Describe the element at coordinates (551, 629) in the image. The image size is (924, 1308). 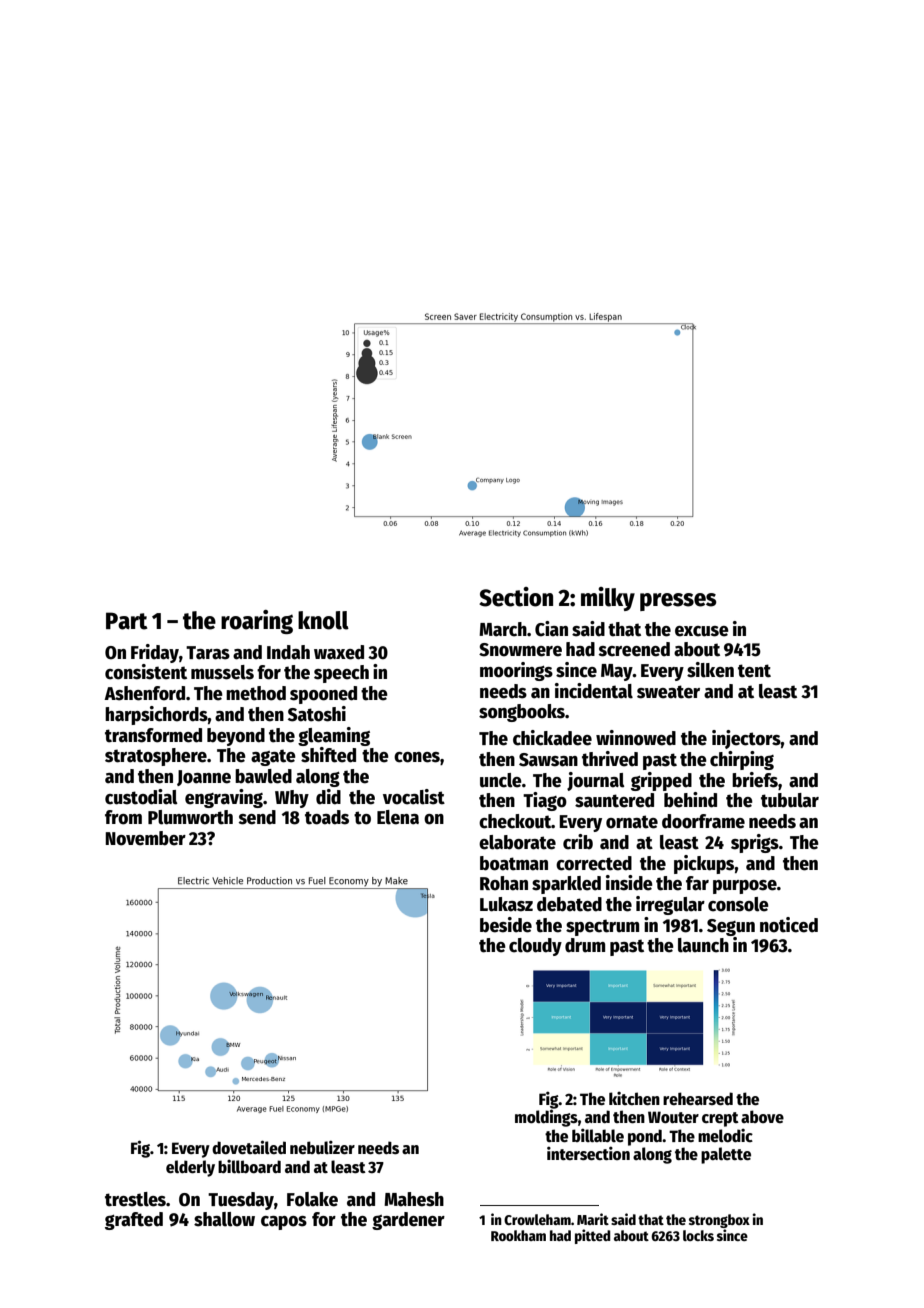
I see `Cian` at that location.
